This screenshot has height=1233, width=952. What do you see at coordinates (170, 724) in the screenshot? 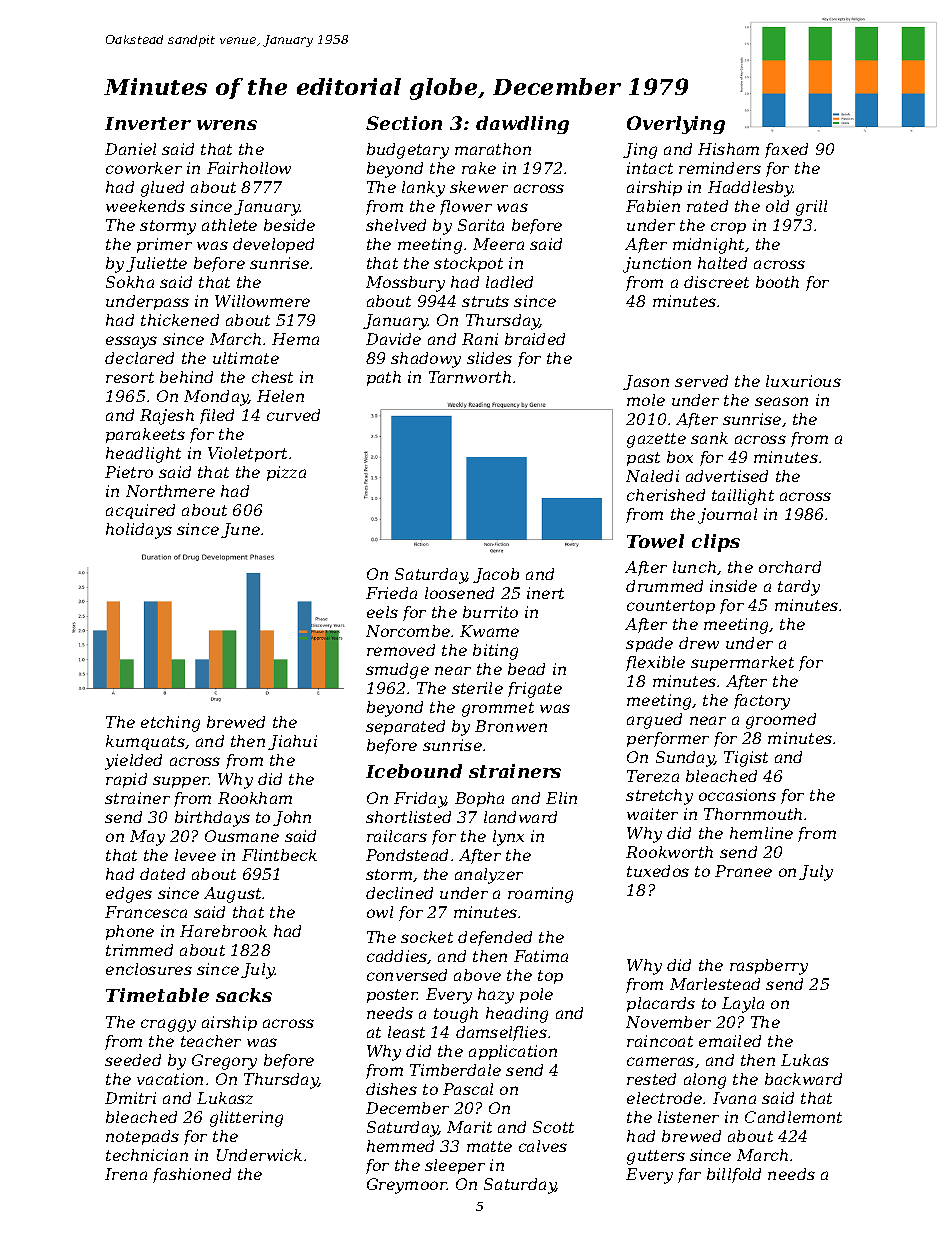
I see `etching` at bounding box center [170, 724].
